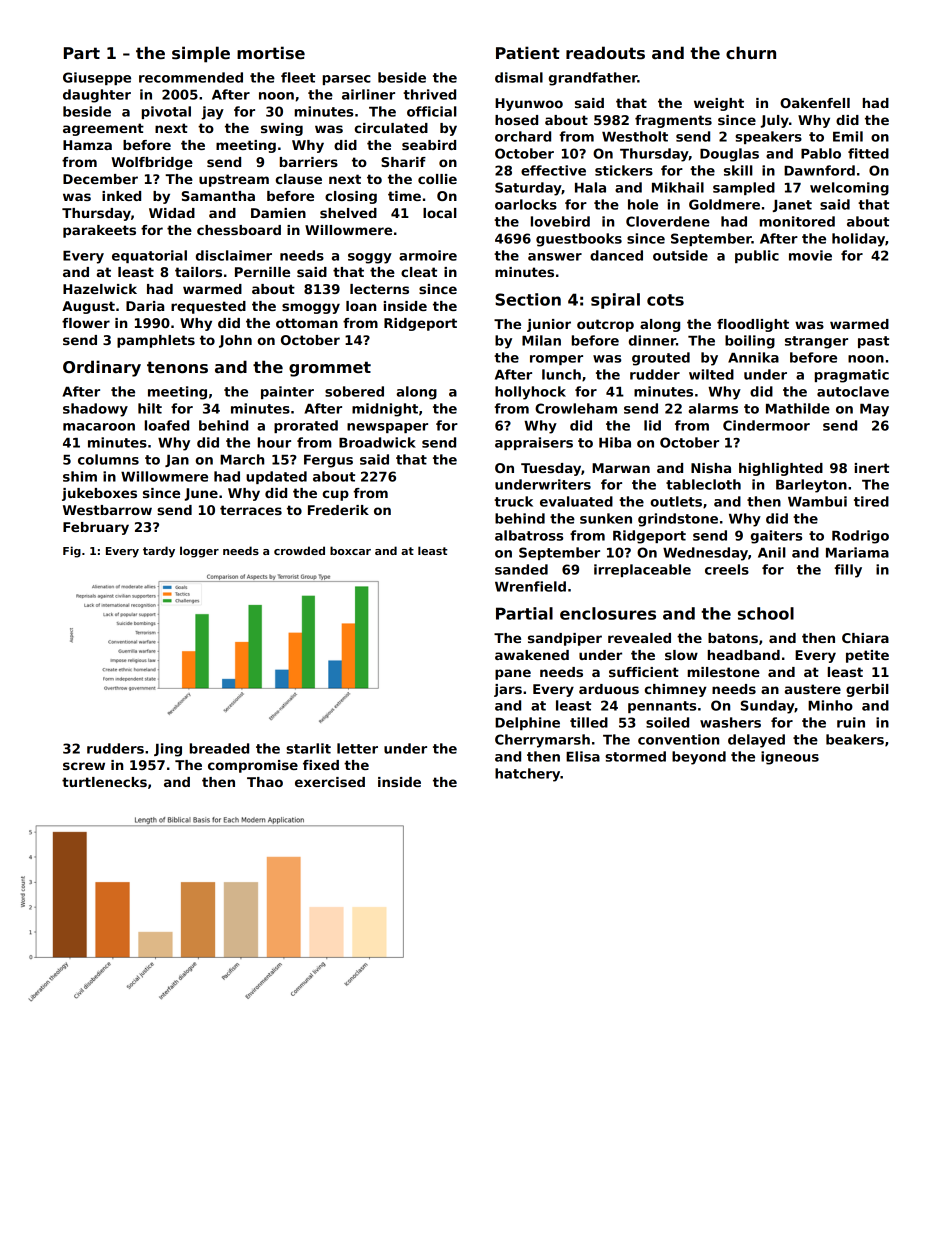 The image size is (952, 1233). I want to click on sobered, so click(354, 391).
